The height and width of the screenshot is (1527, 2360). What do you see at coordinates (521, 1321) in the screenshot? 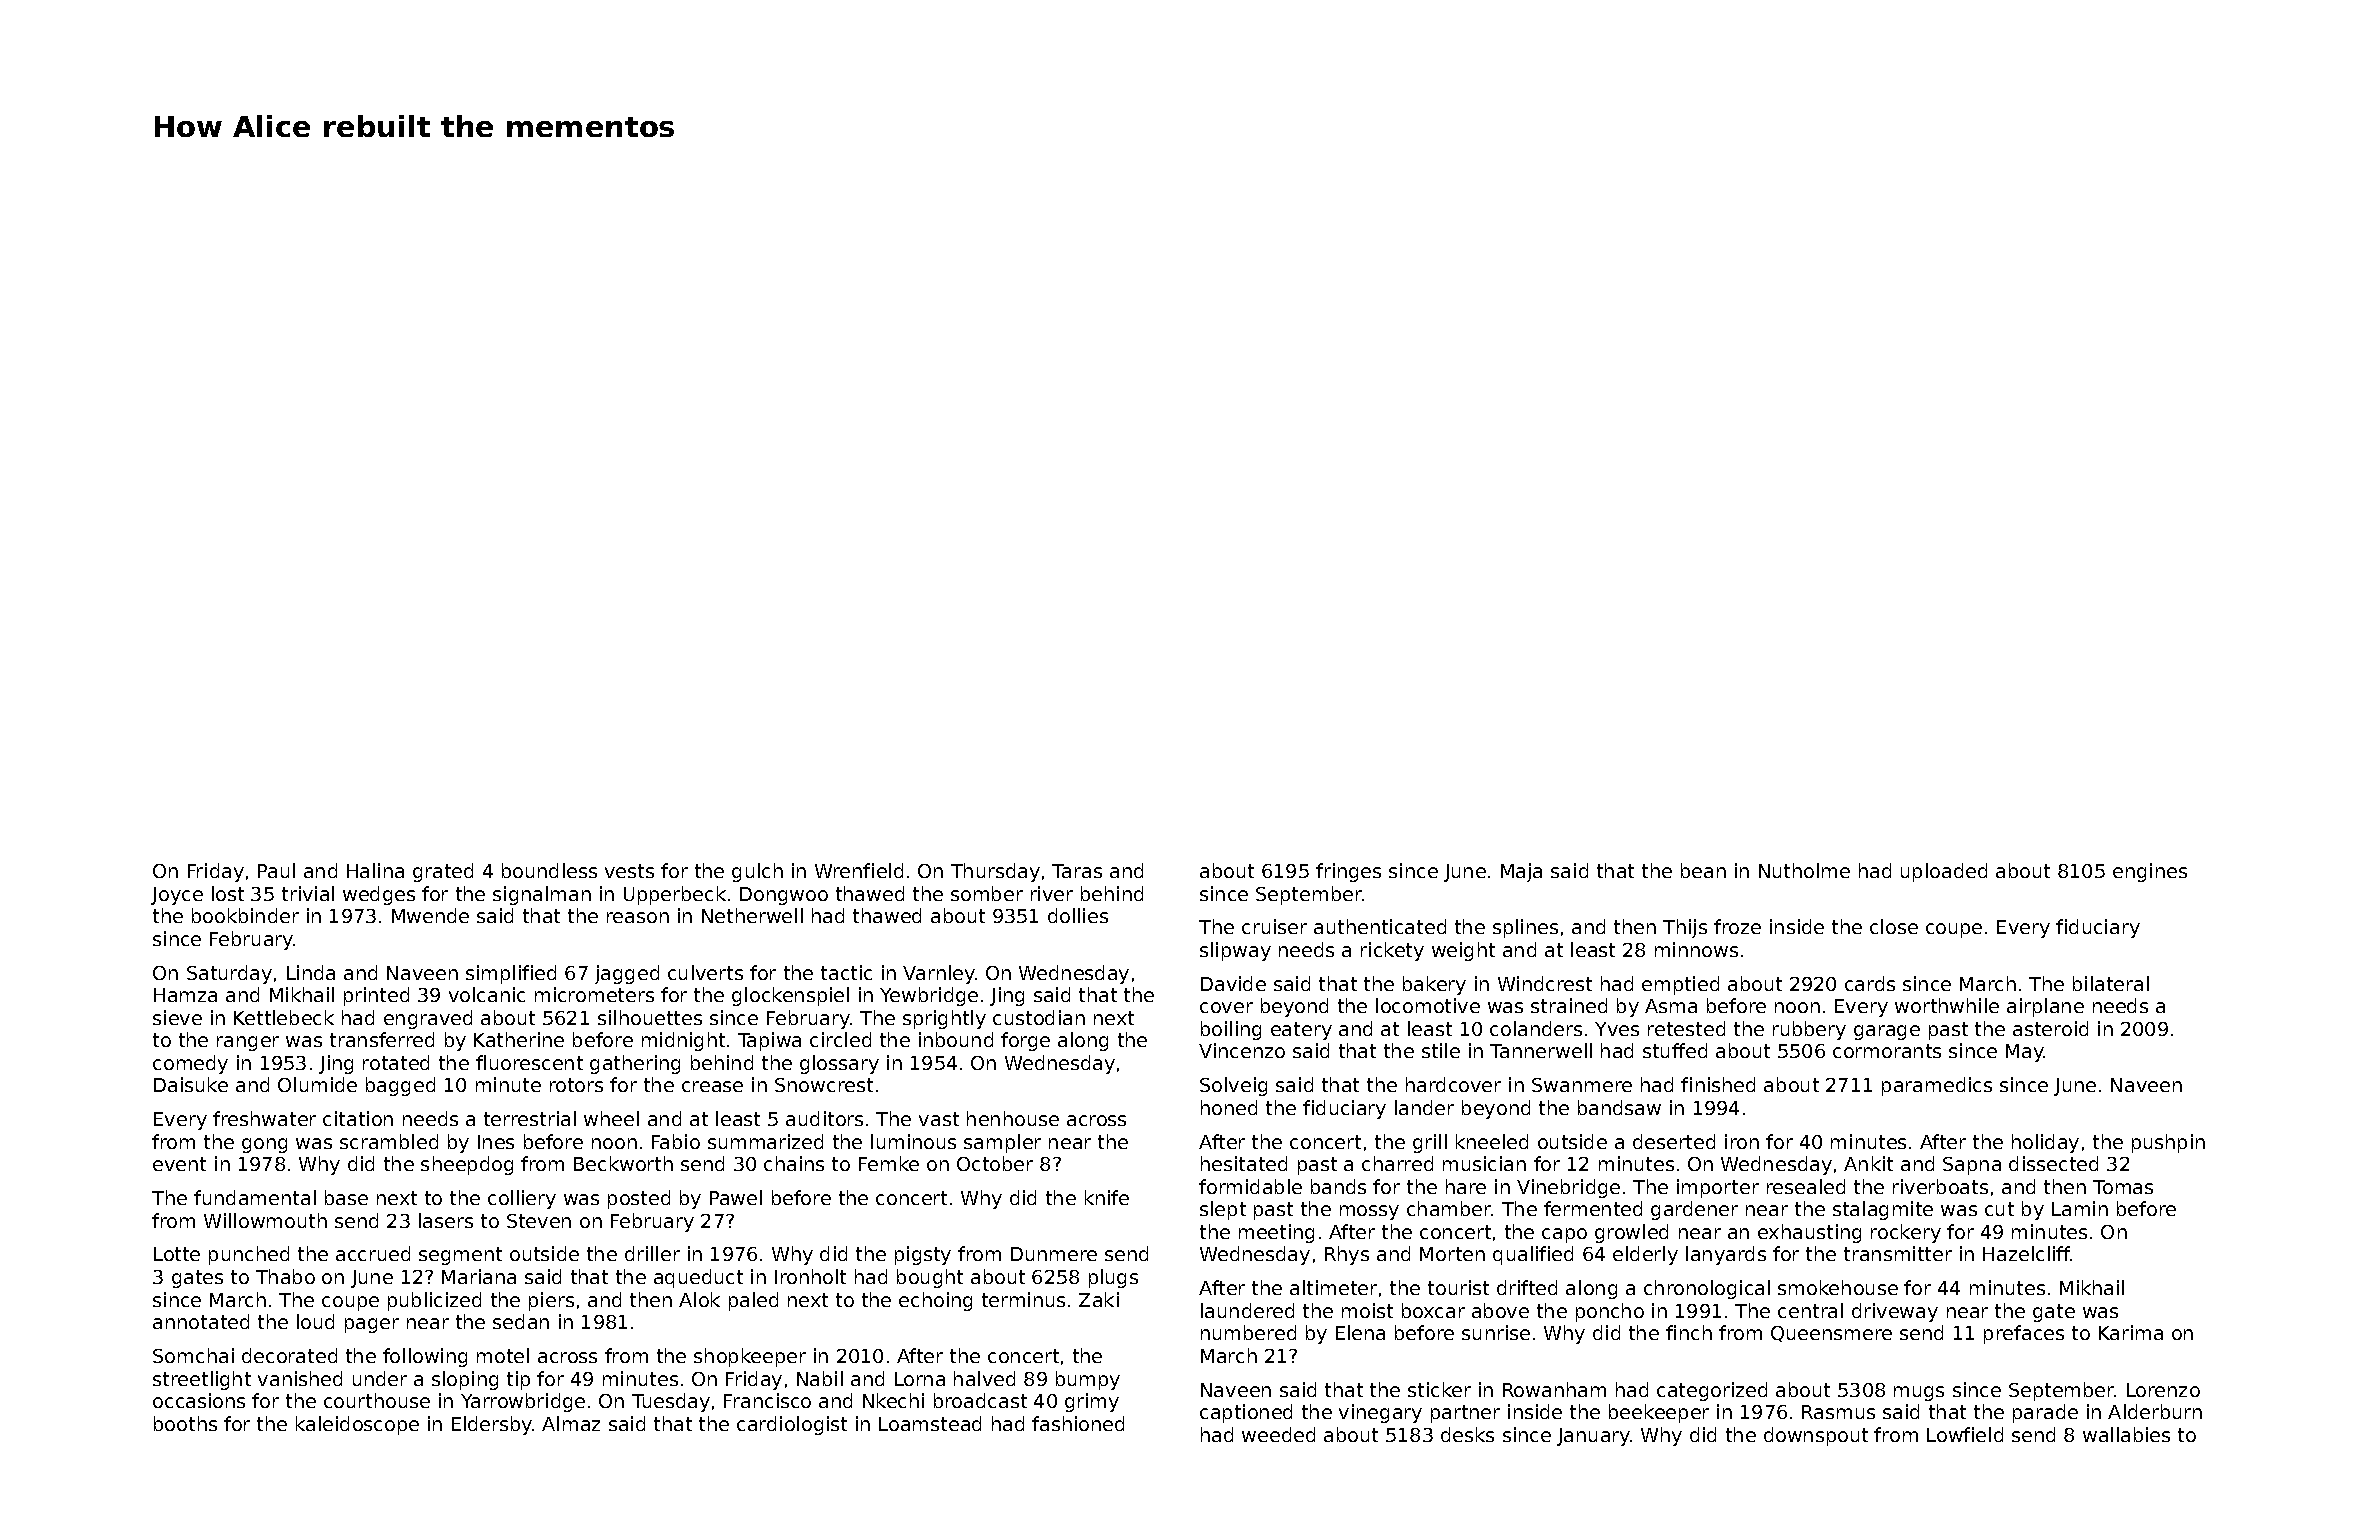
I see `sedan` at bounding box center [521, 1321].
